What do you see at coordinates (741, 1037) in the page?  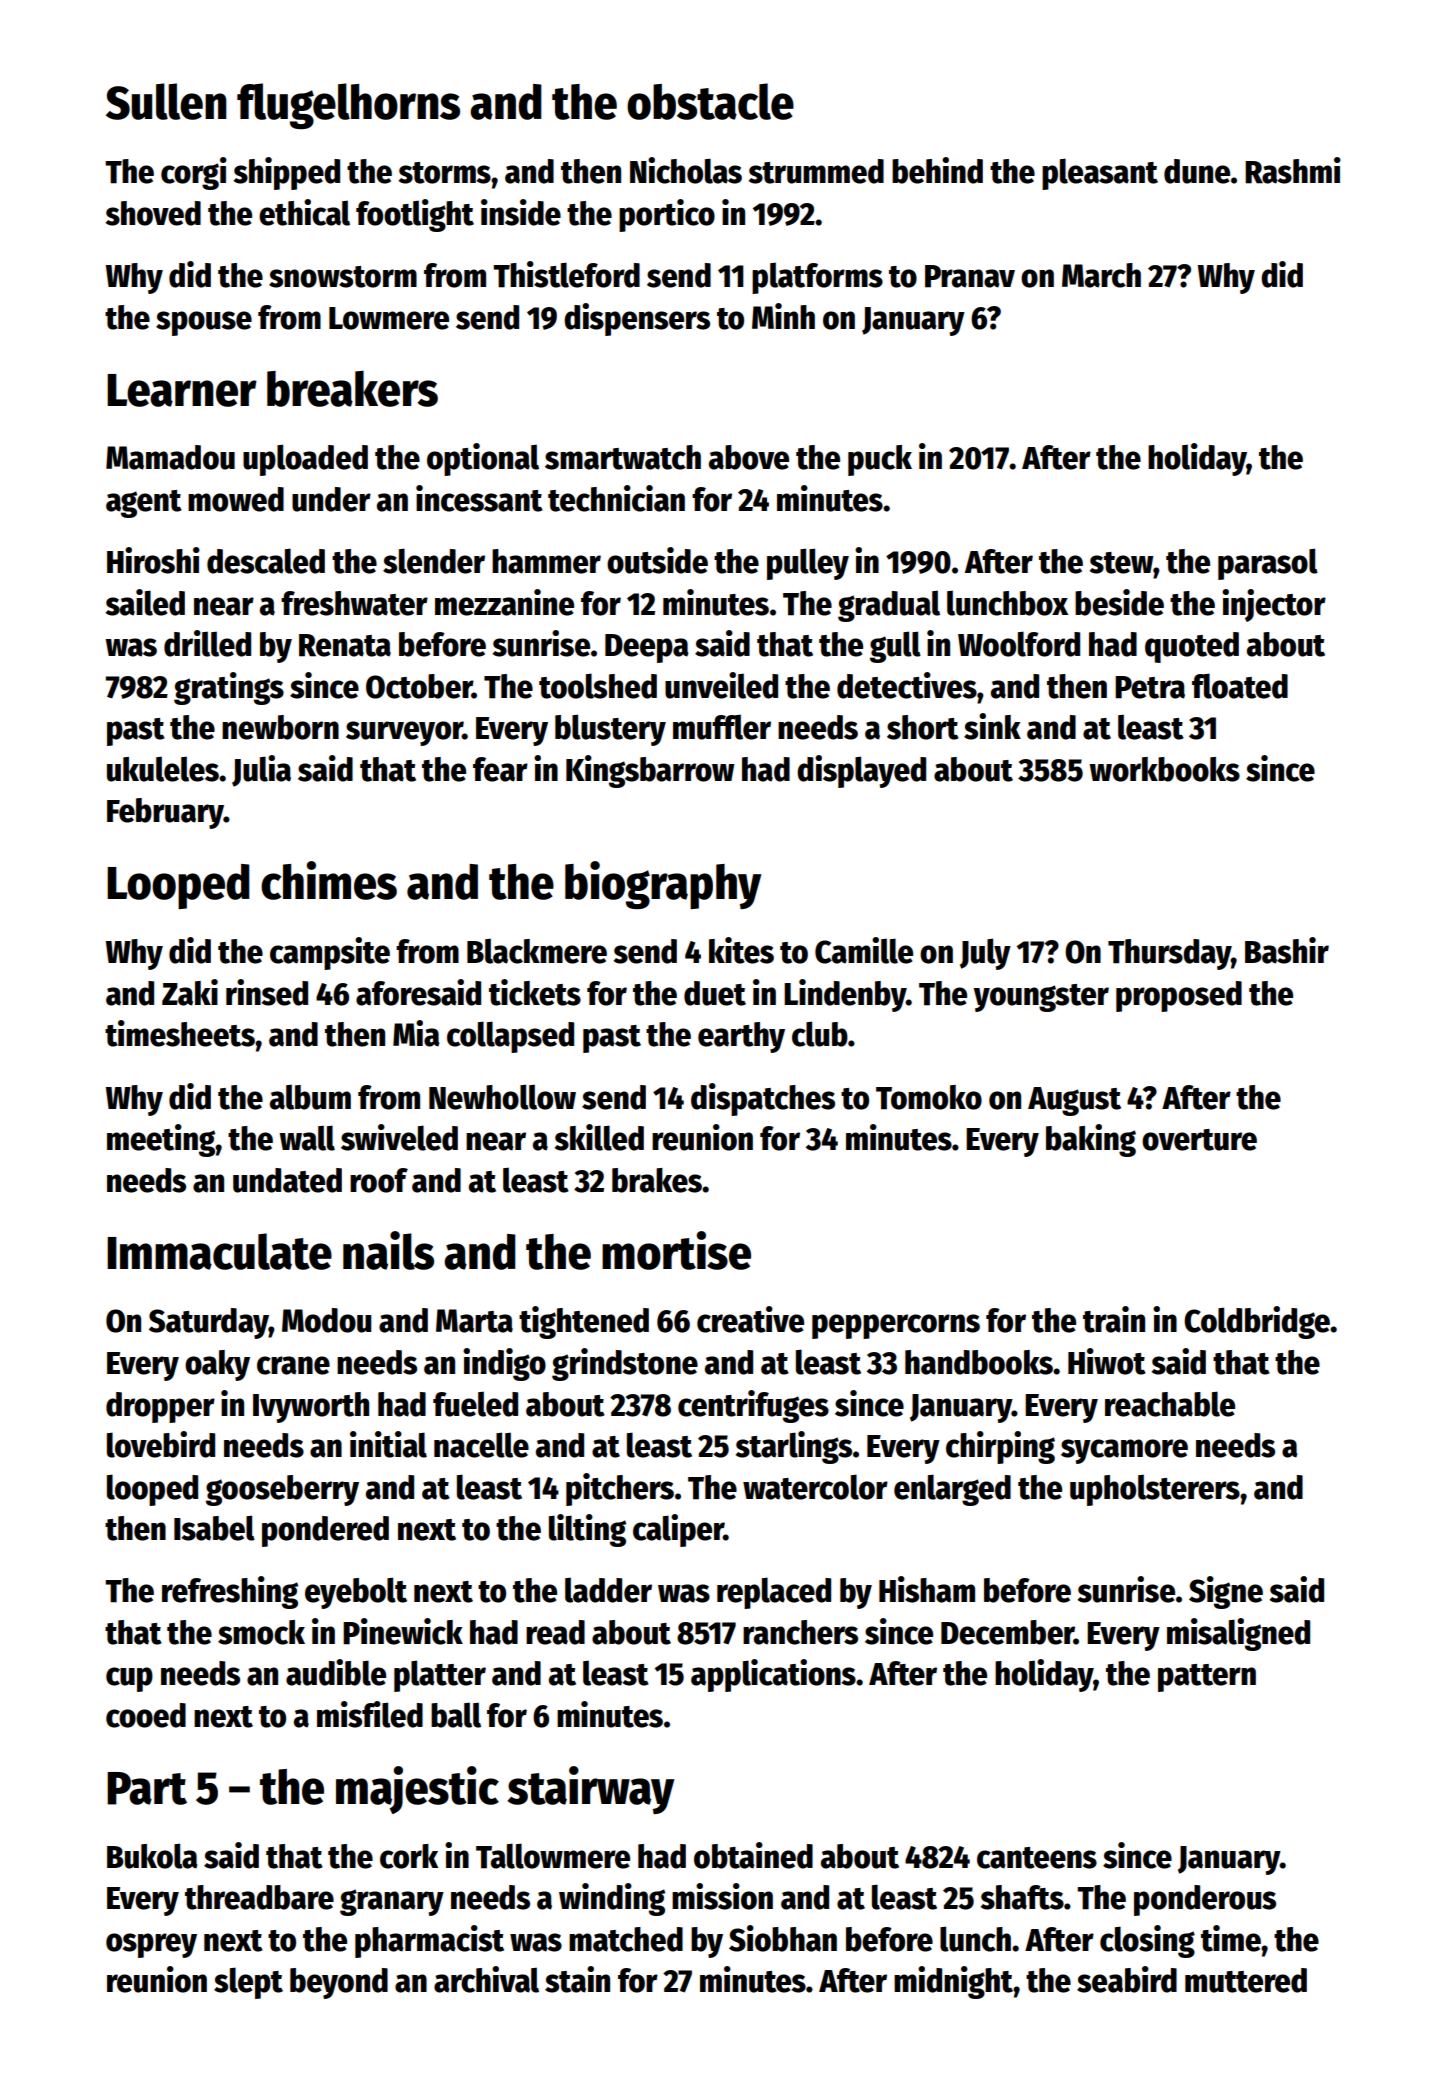 I see `earthy` at bounding box center [741, 1037].
